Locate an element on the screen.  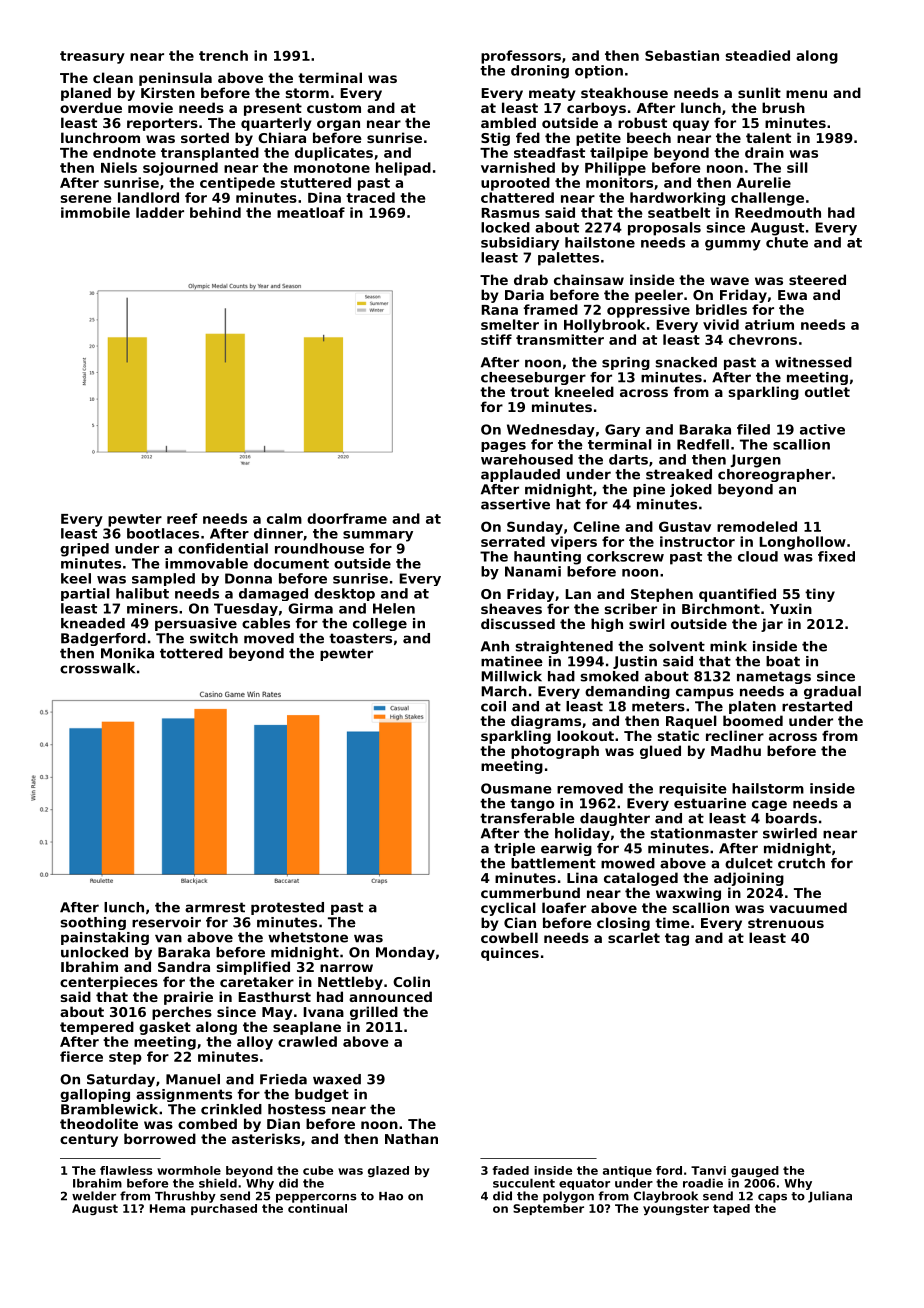
professors is located at coordinates (521, 57).
